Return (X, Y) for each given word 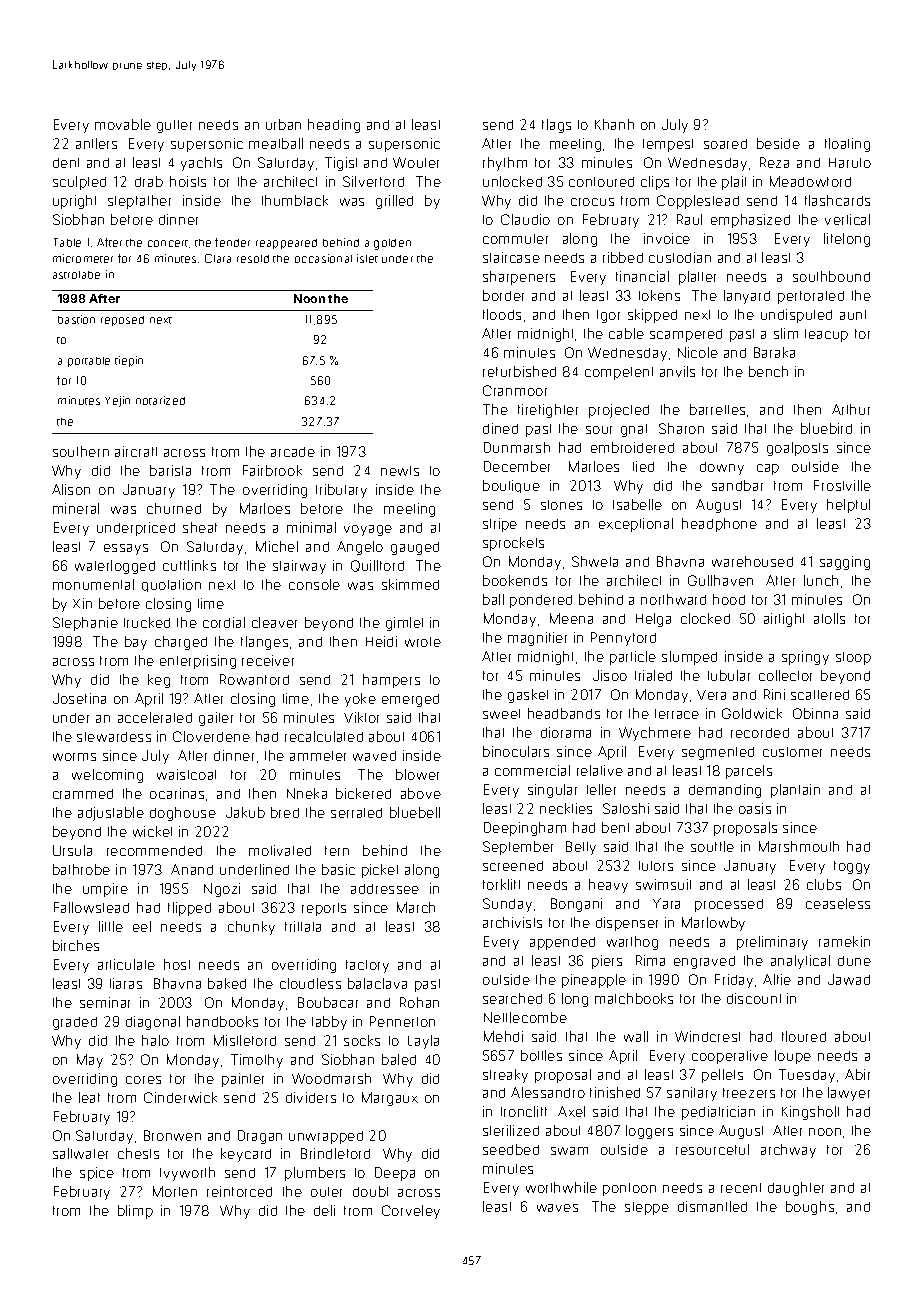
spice (97, 1174)
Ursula (72, 850)
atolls (829, 618)
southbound (831, 276)
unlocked (512, 181)
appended (562, 943)
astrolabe (76, 275)
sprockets (513, 544)
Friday (734, 981)
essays (126, 549)
